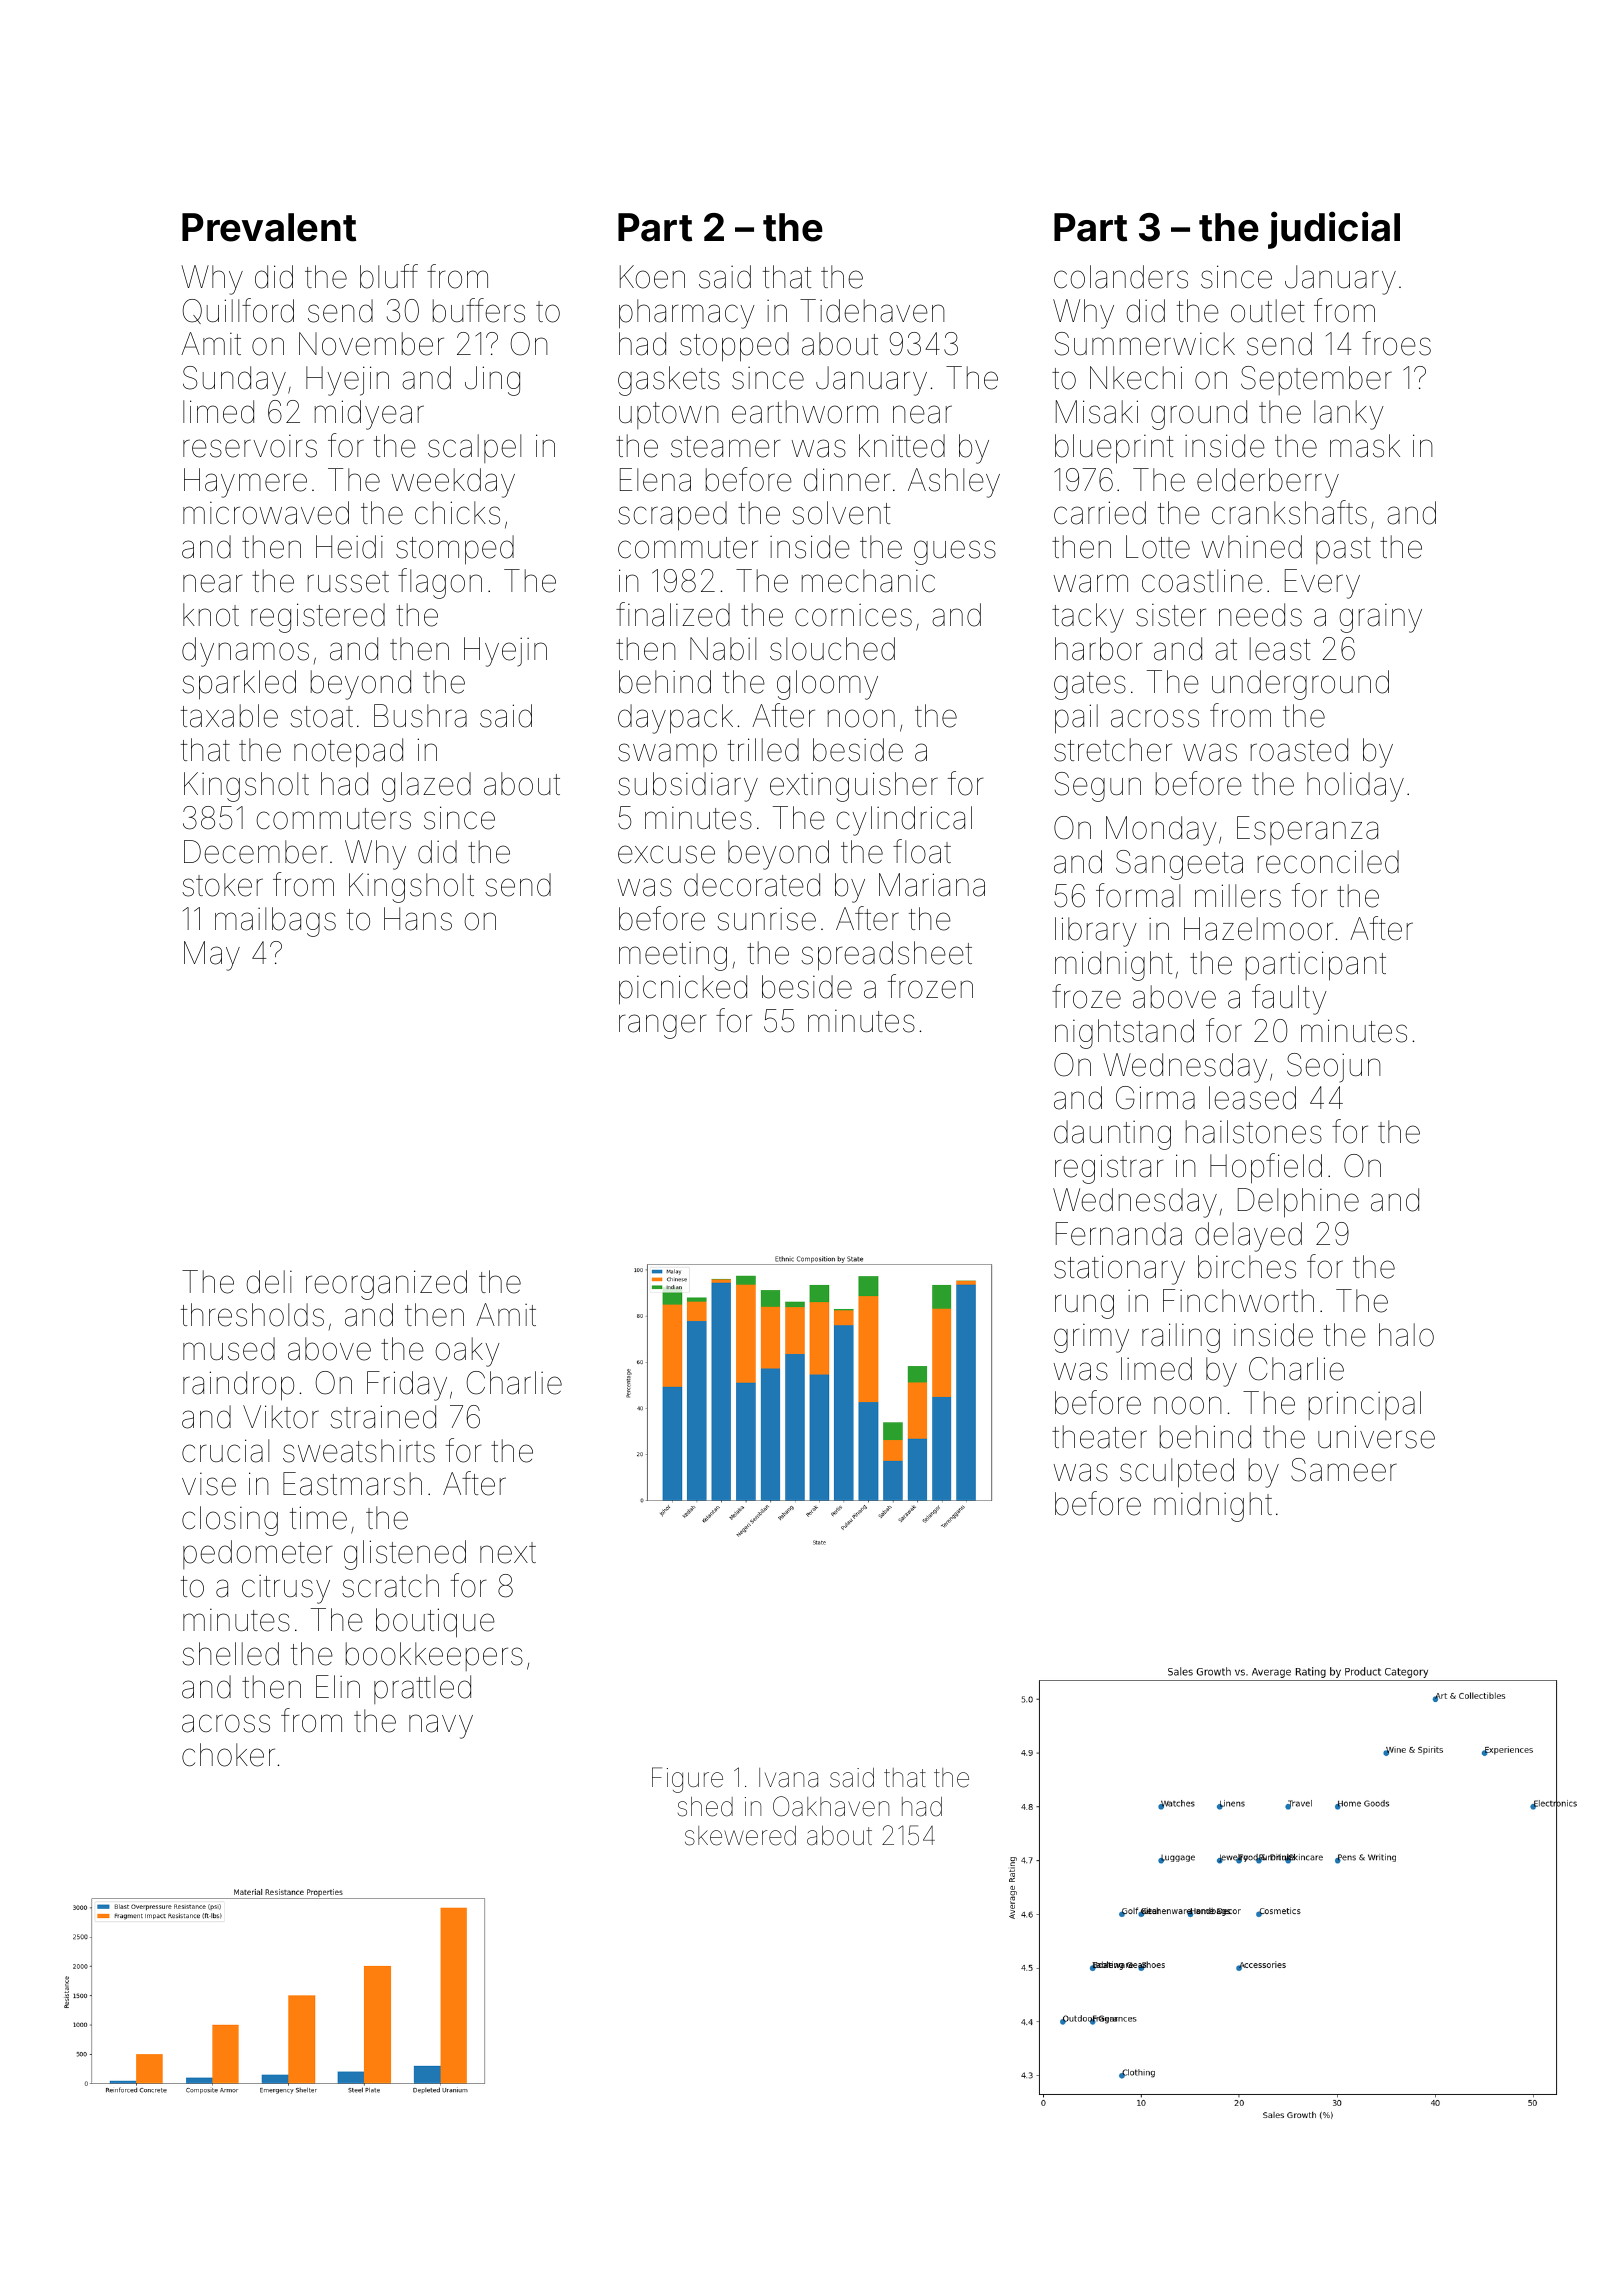 The height and width of the image is (2292, 1620). What do you see at coordinates (228, 1755) in the image?
I see `choker` at bounding box center [228, 1755].
